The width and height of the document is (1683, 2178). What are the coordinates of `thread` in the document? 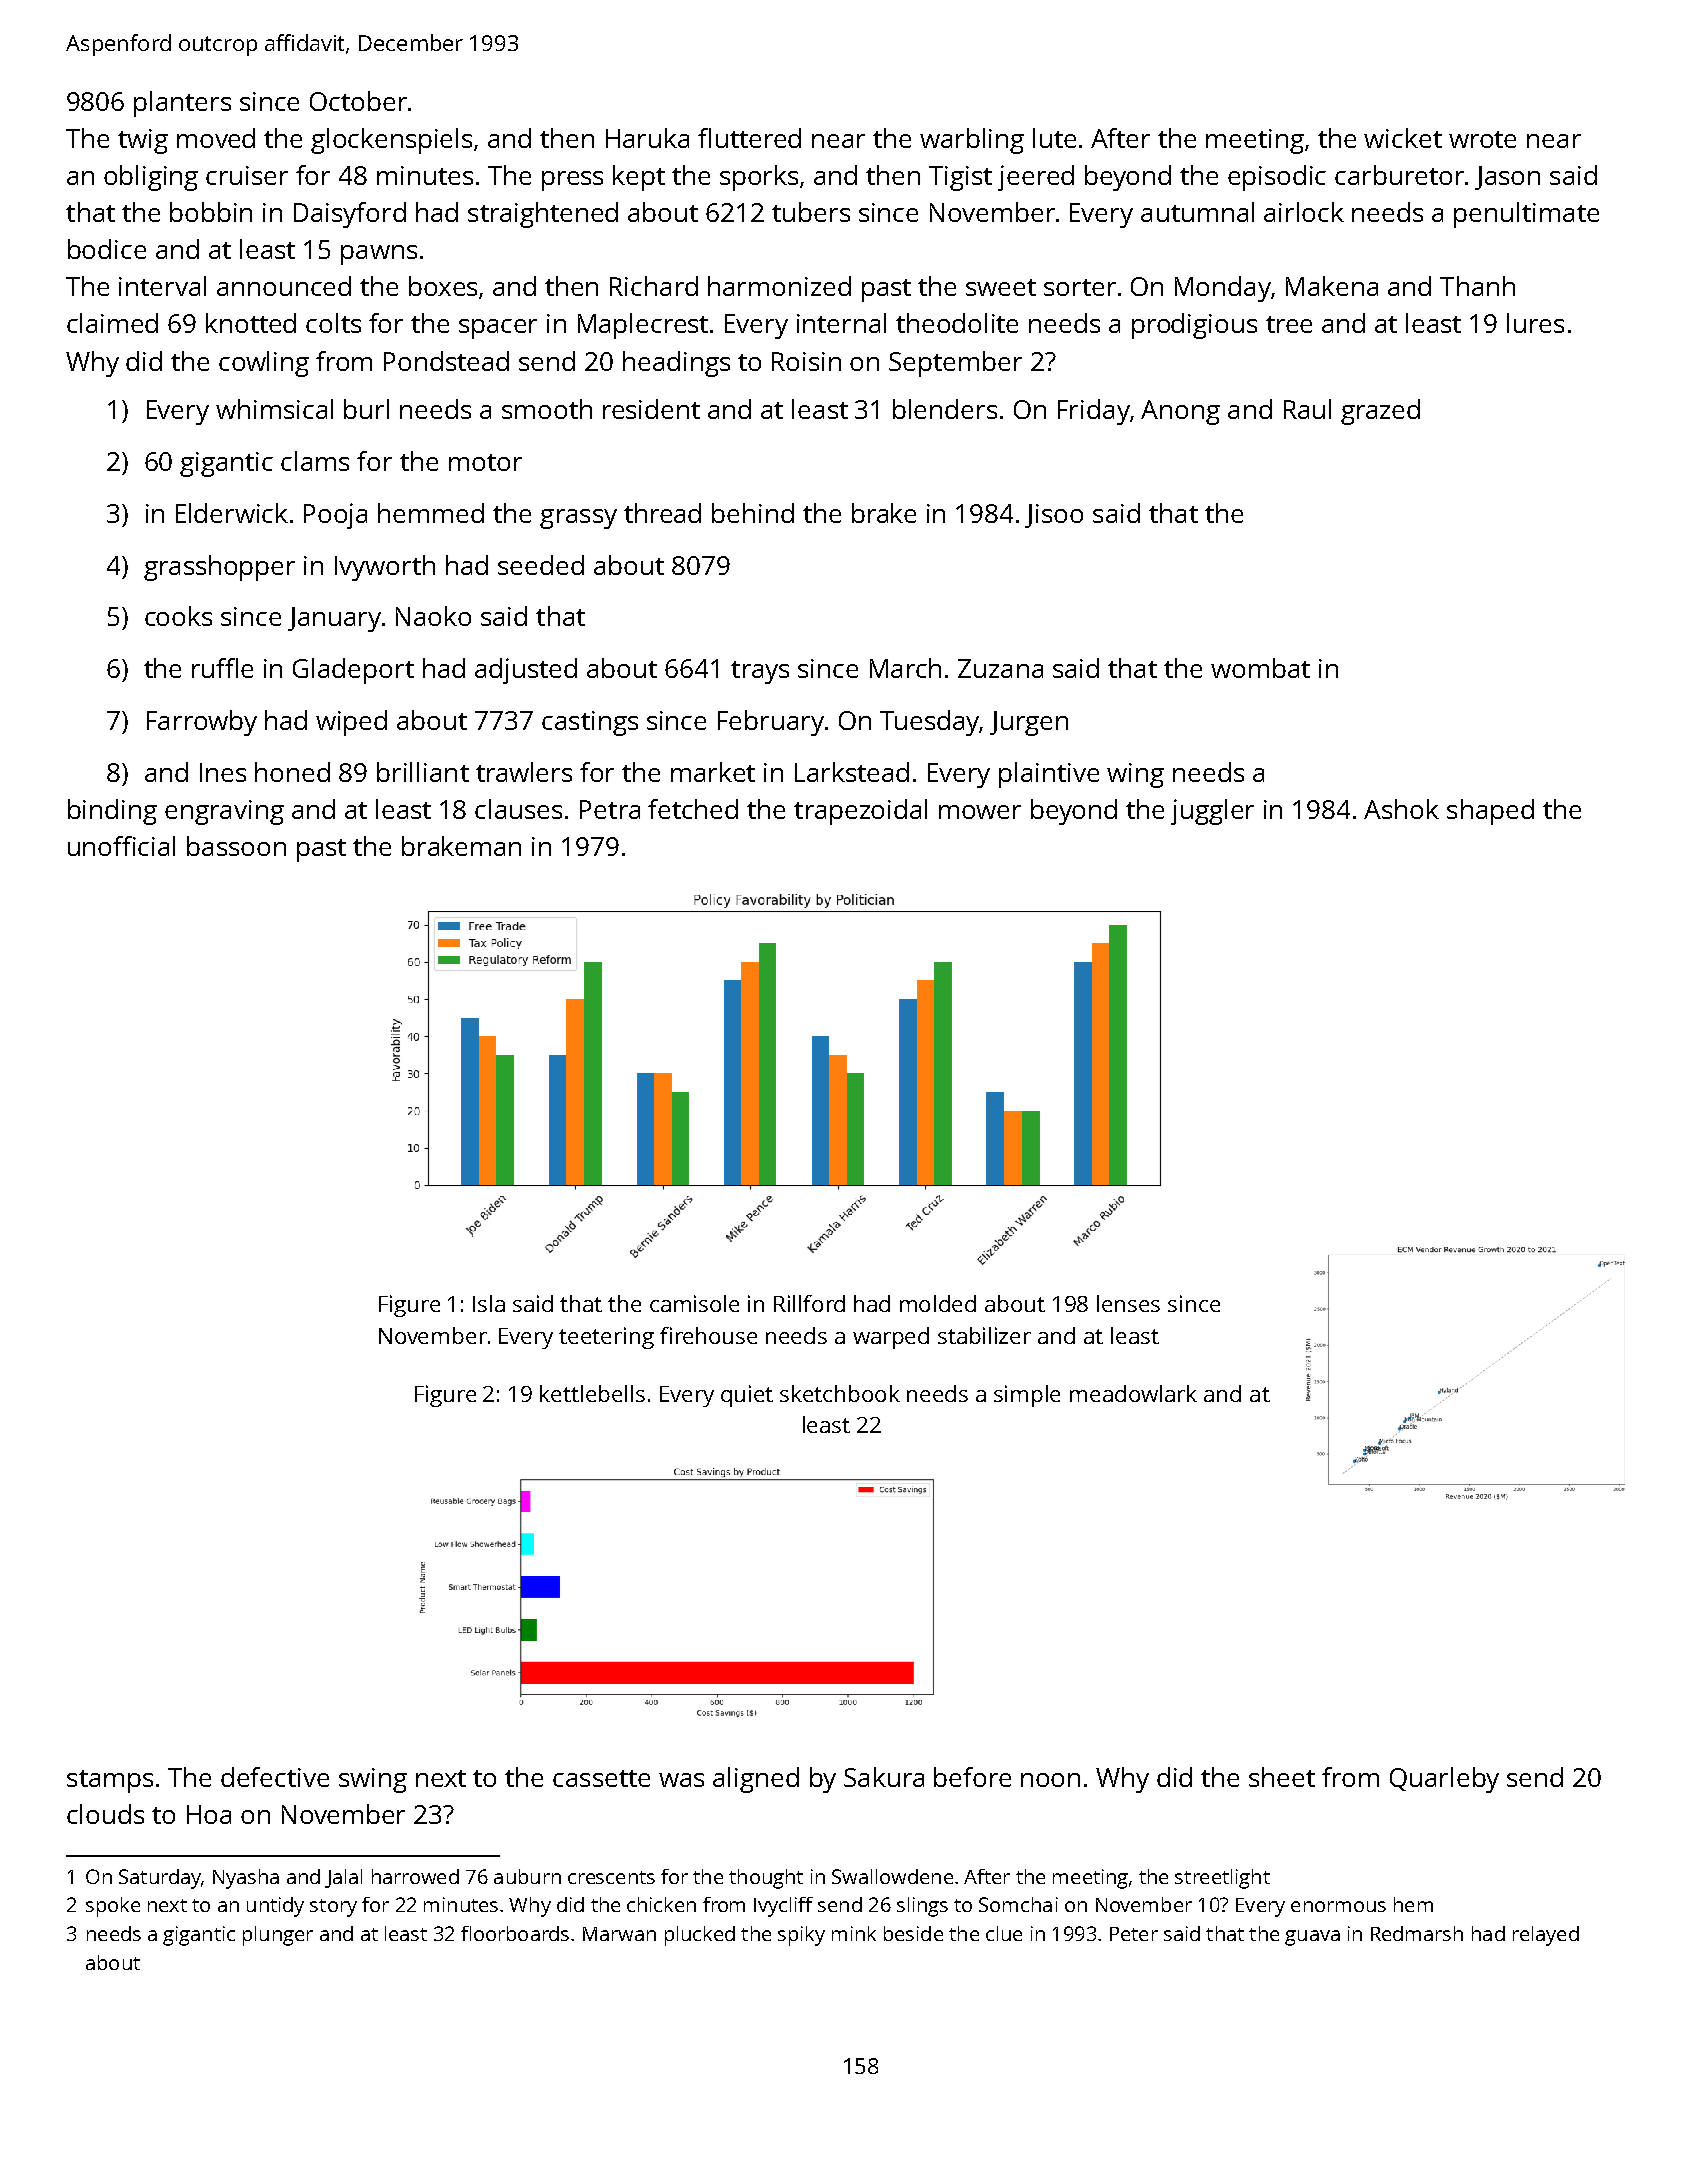 It's located at (662, 513).
